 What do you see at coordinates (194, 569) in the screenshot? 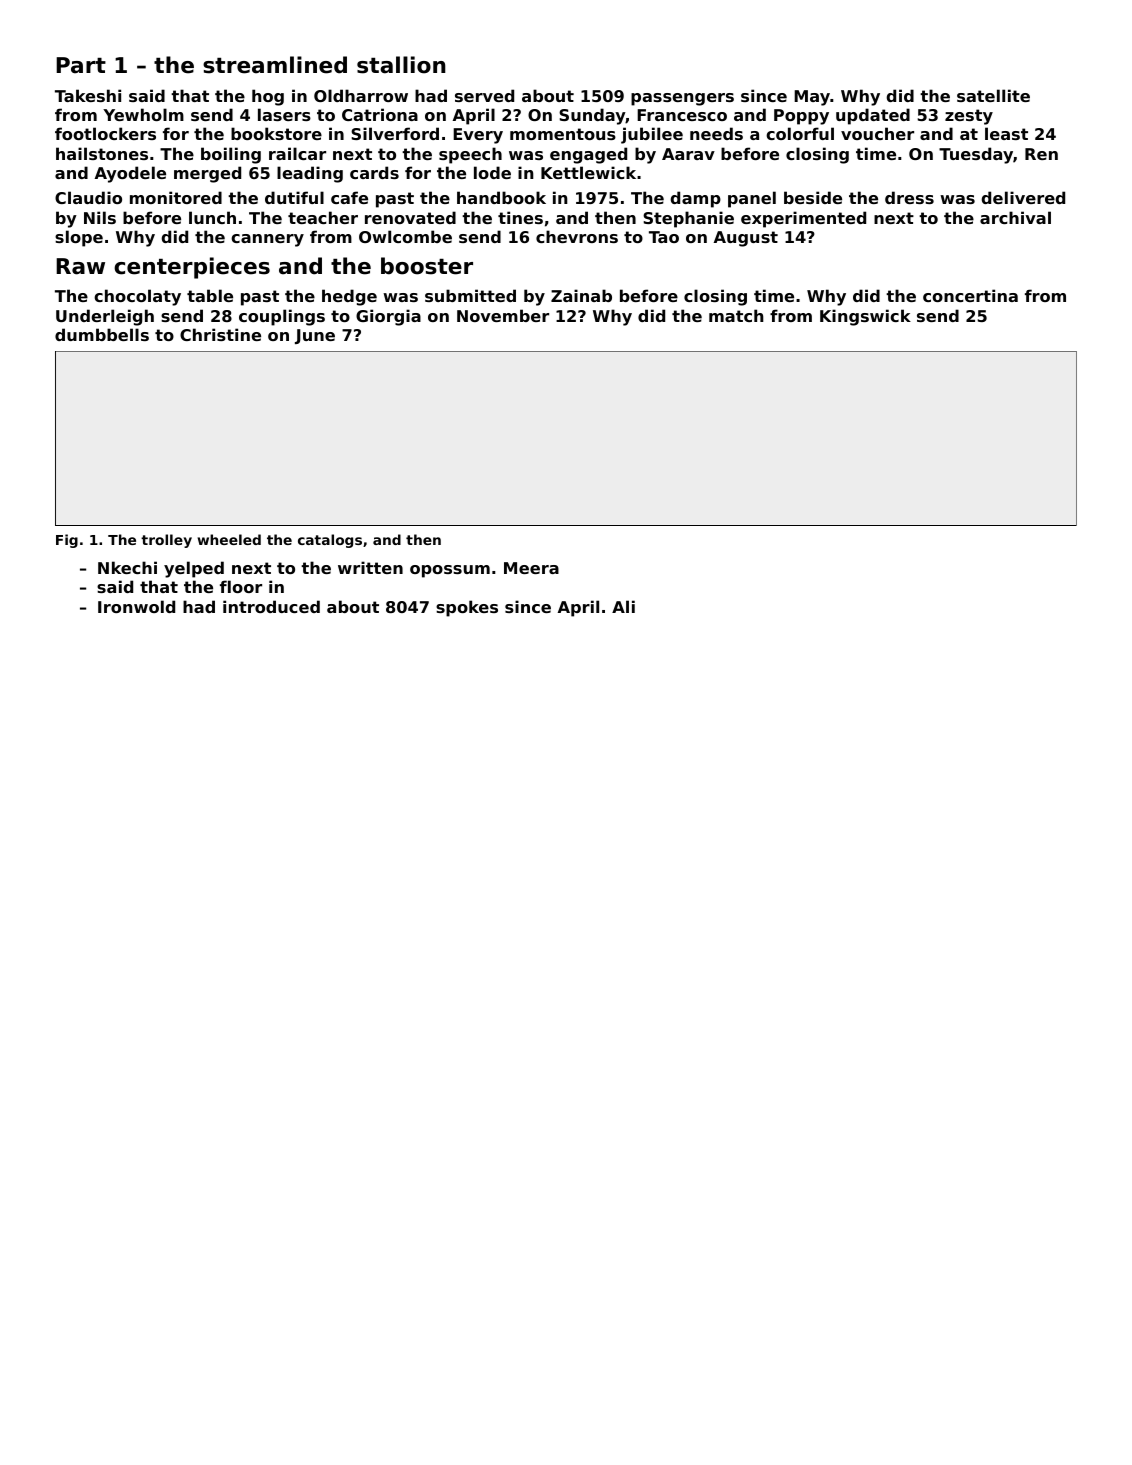
I see `yelped` at bounding box center [194, 569].
